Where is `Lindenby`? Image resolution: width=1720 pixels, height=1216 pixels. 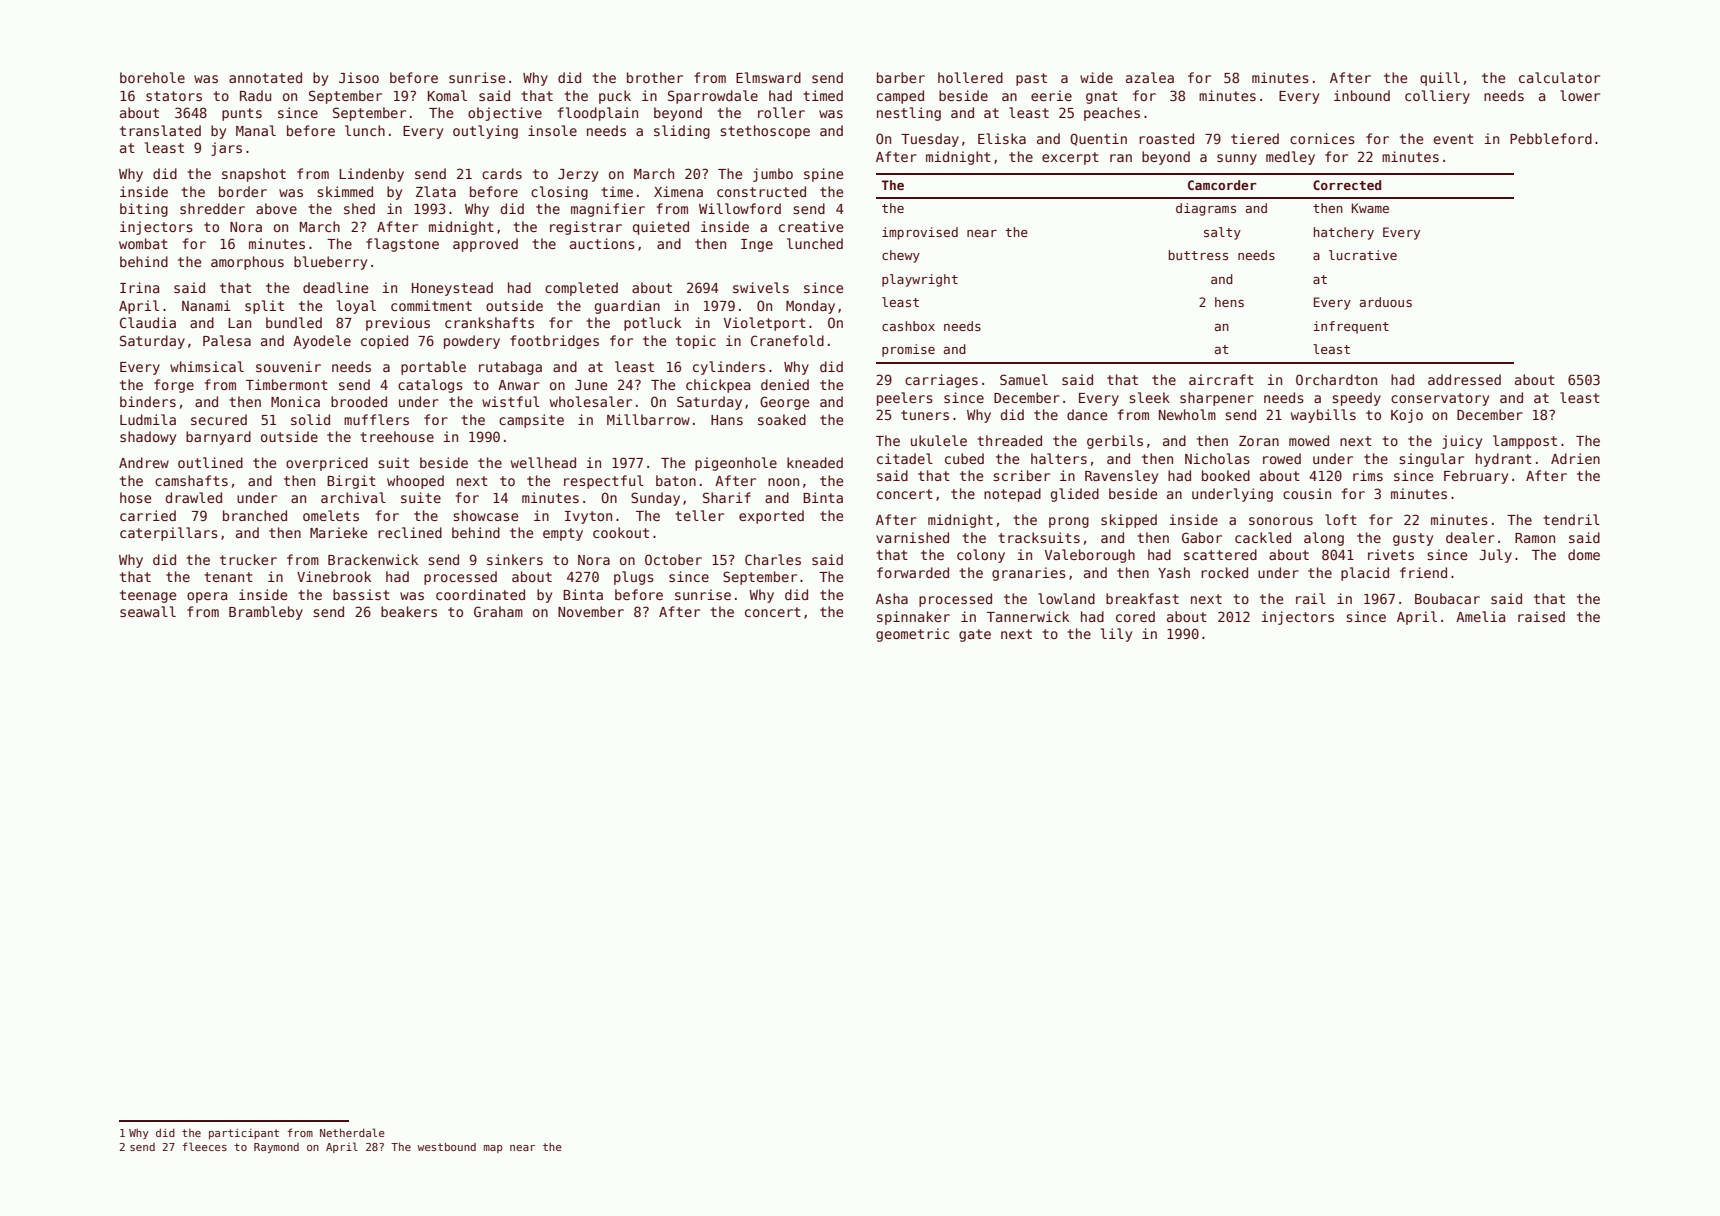 Lindenby is located at coordinates (371, 175).
